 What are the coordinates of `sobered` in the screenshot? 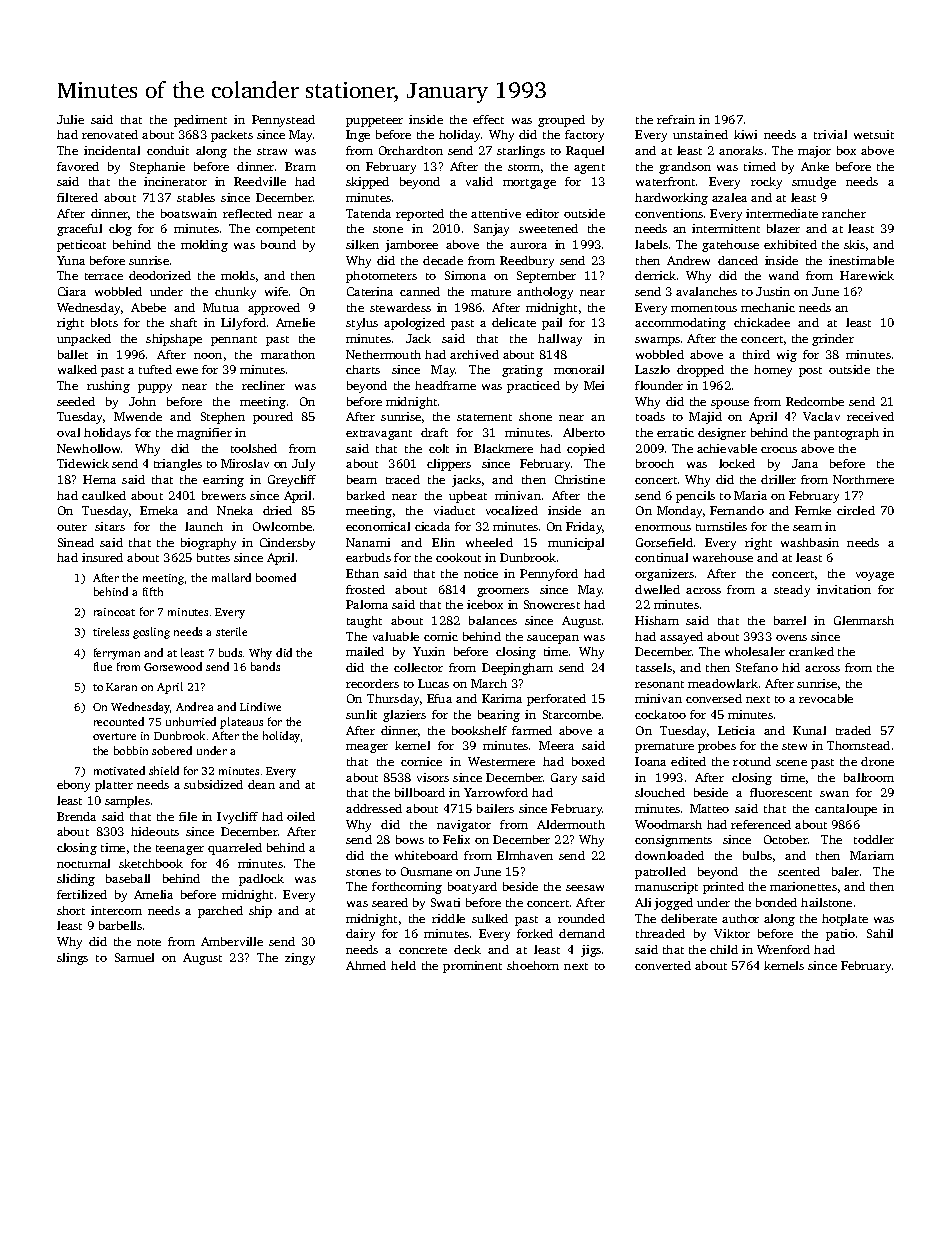 It's located at (172, 750).
